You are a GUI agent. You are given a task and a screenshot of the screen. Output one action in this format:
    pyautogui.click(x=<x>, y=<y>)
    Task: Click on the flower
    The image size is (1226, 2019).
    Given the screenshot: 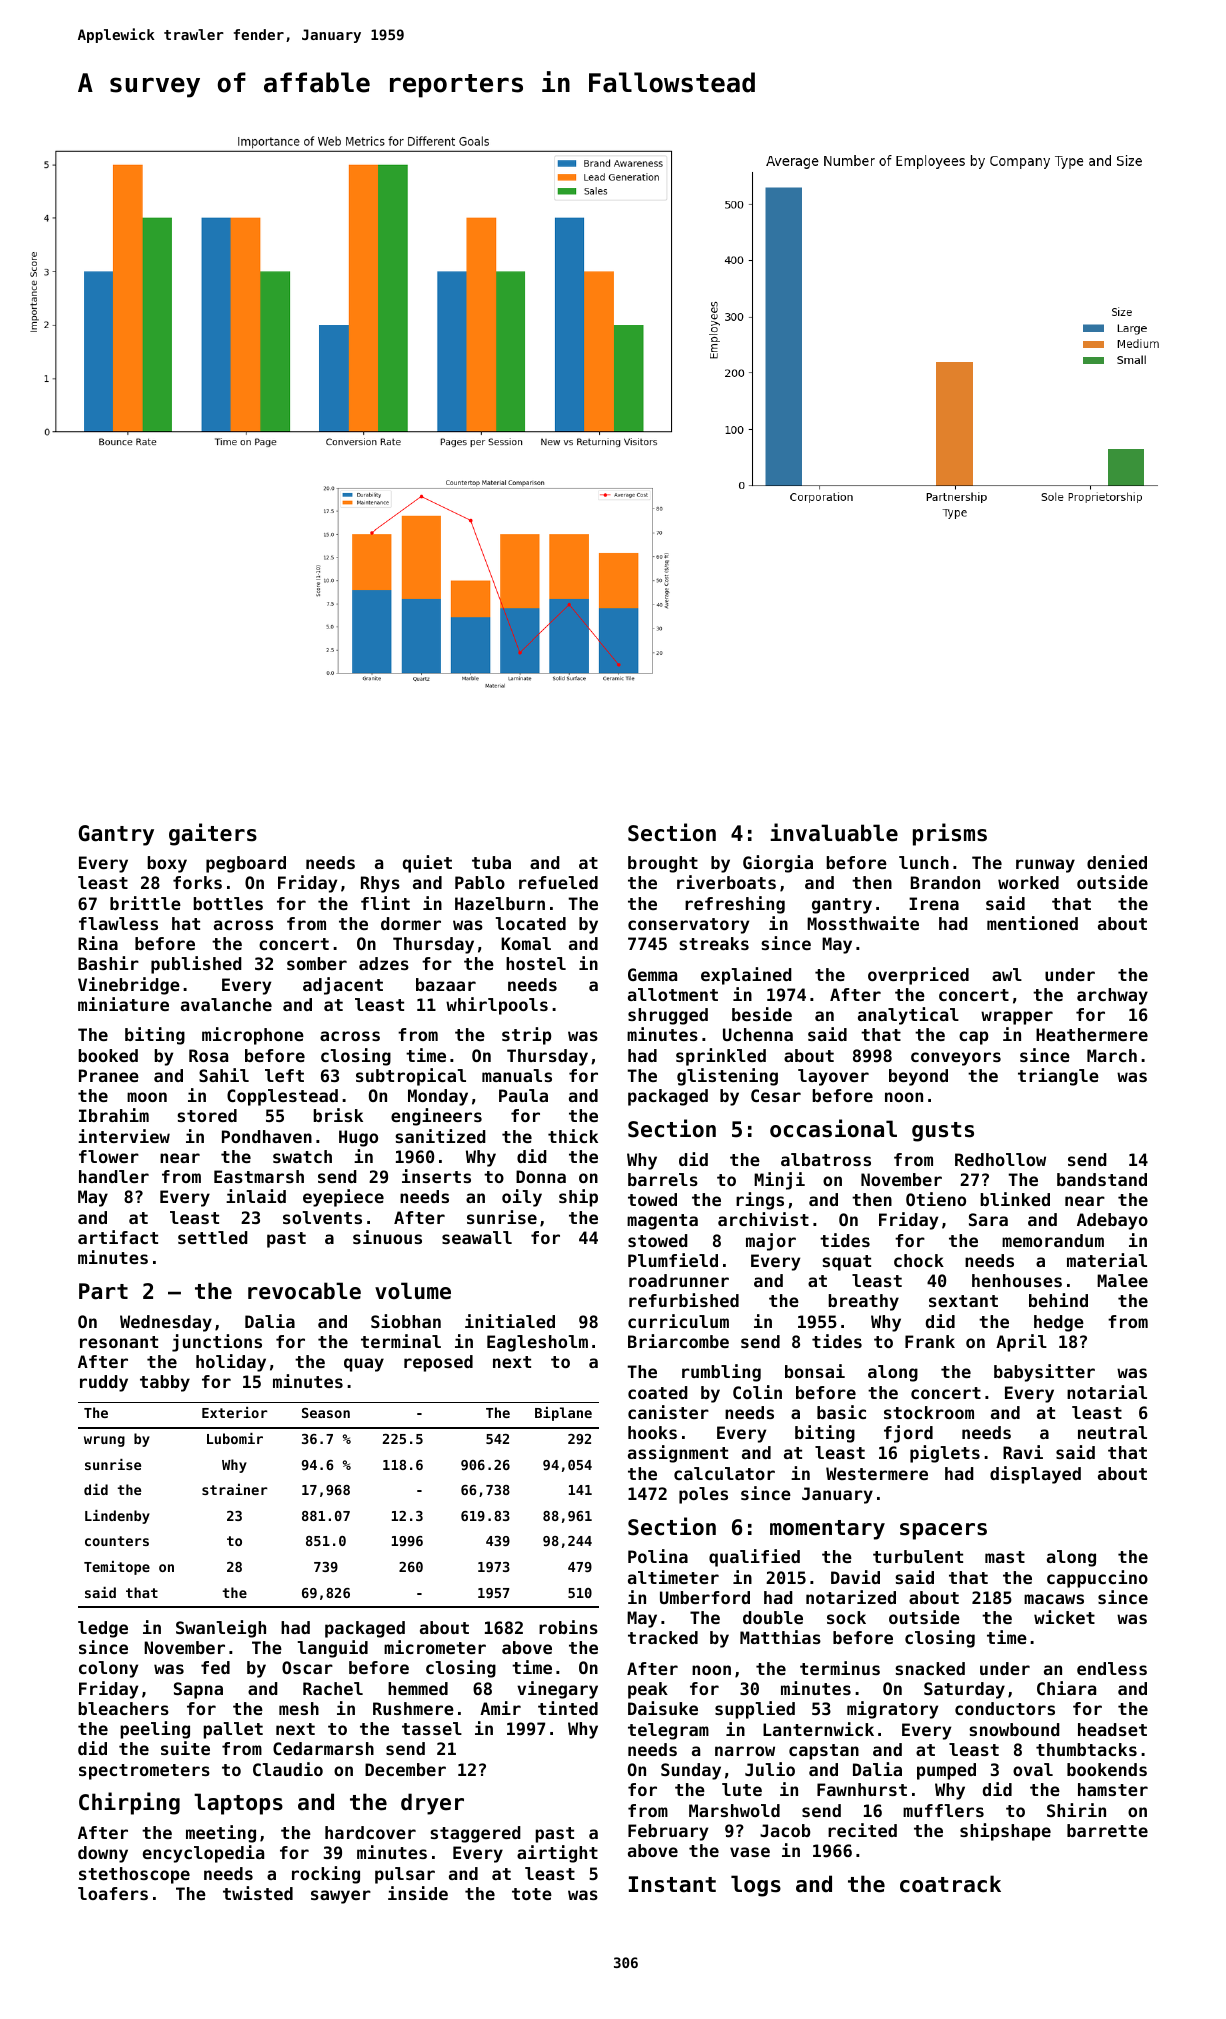 What is the action you would take?
    pyautogui.click(x=109, y=1156)
